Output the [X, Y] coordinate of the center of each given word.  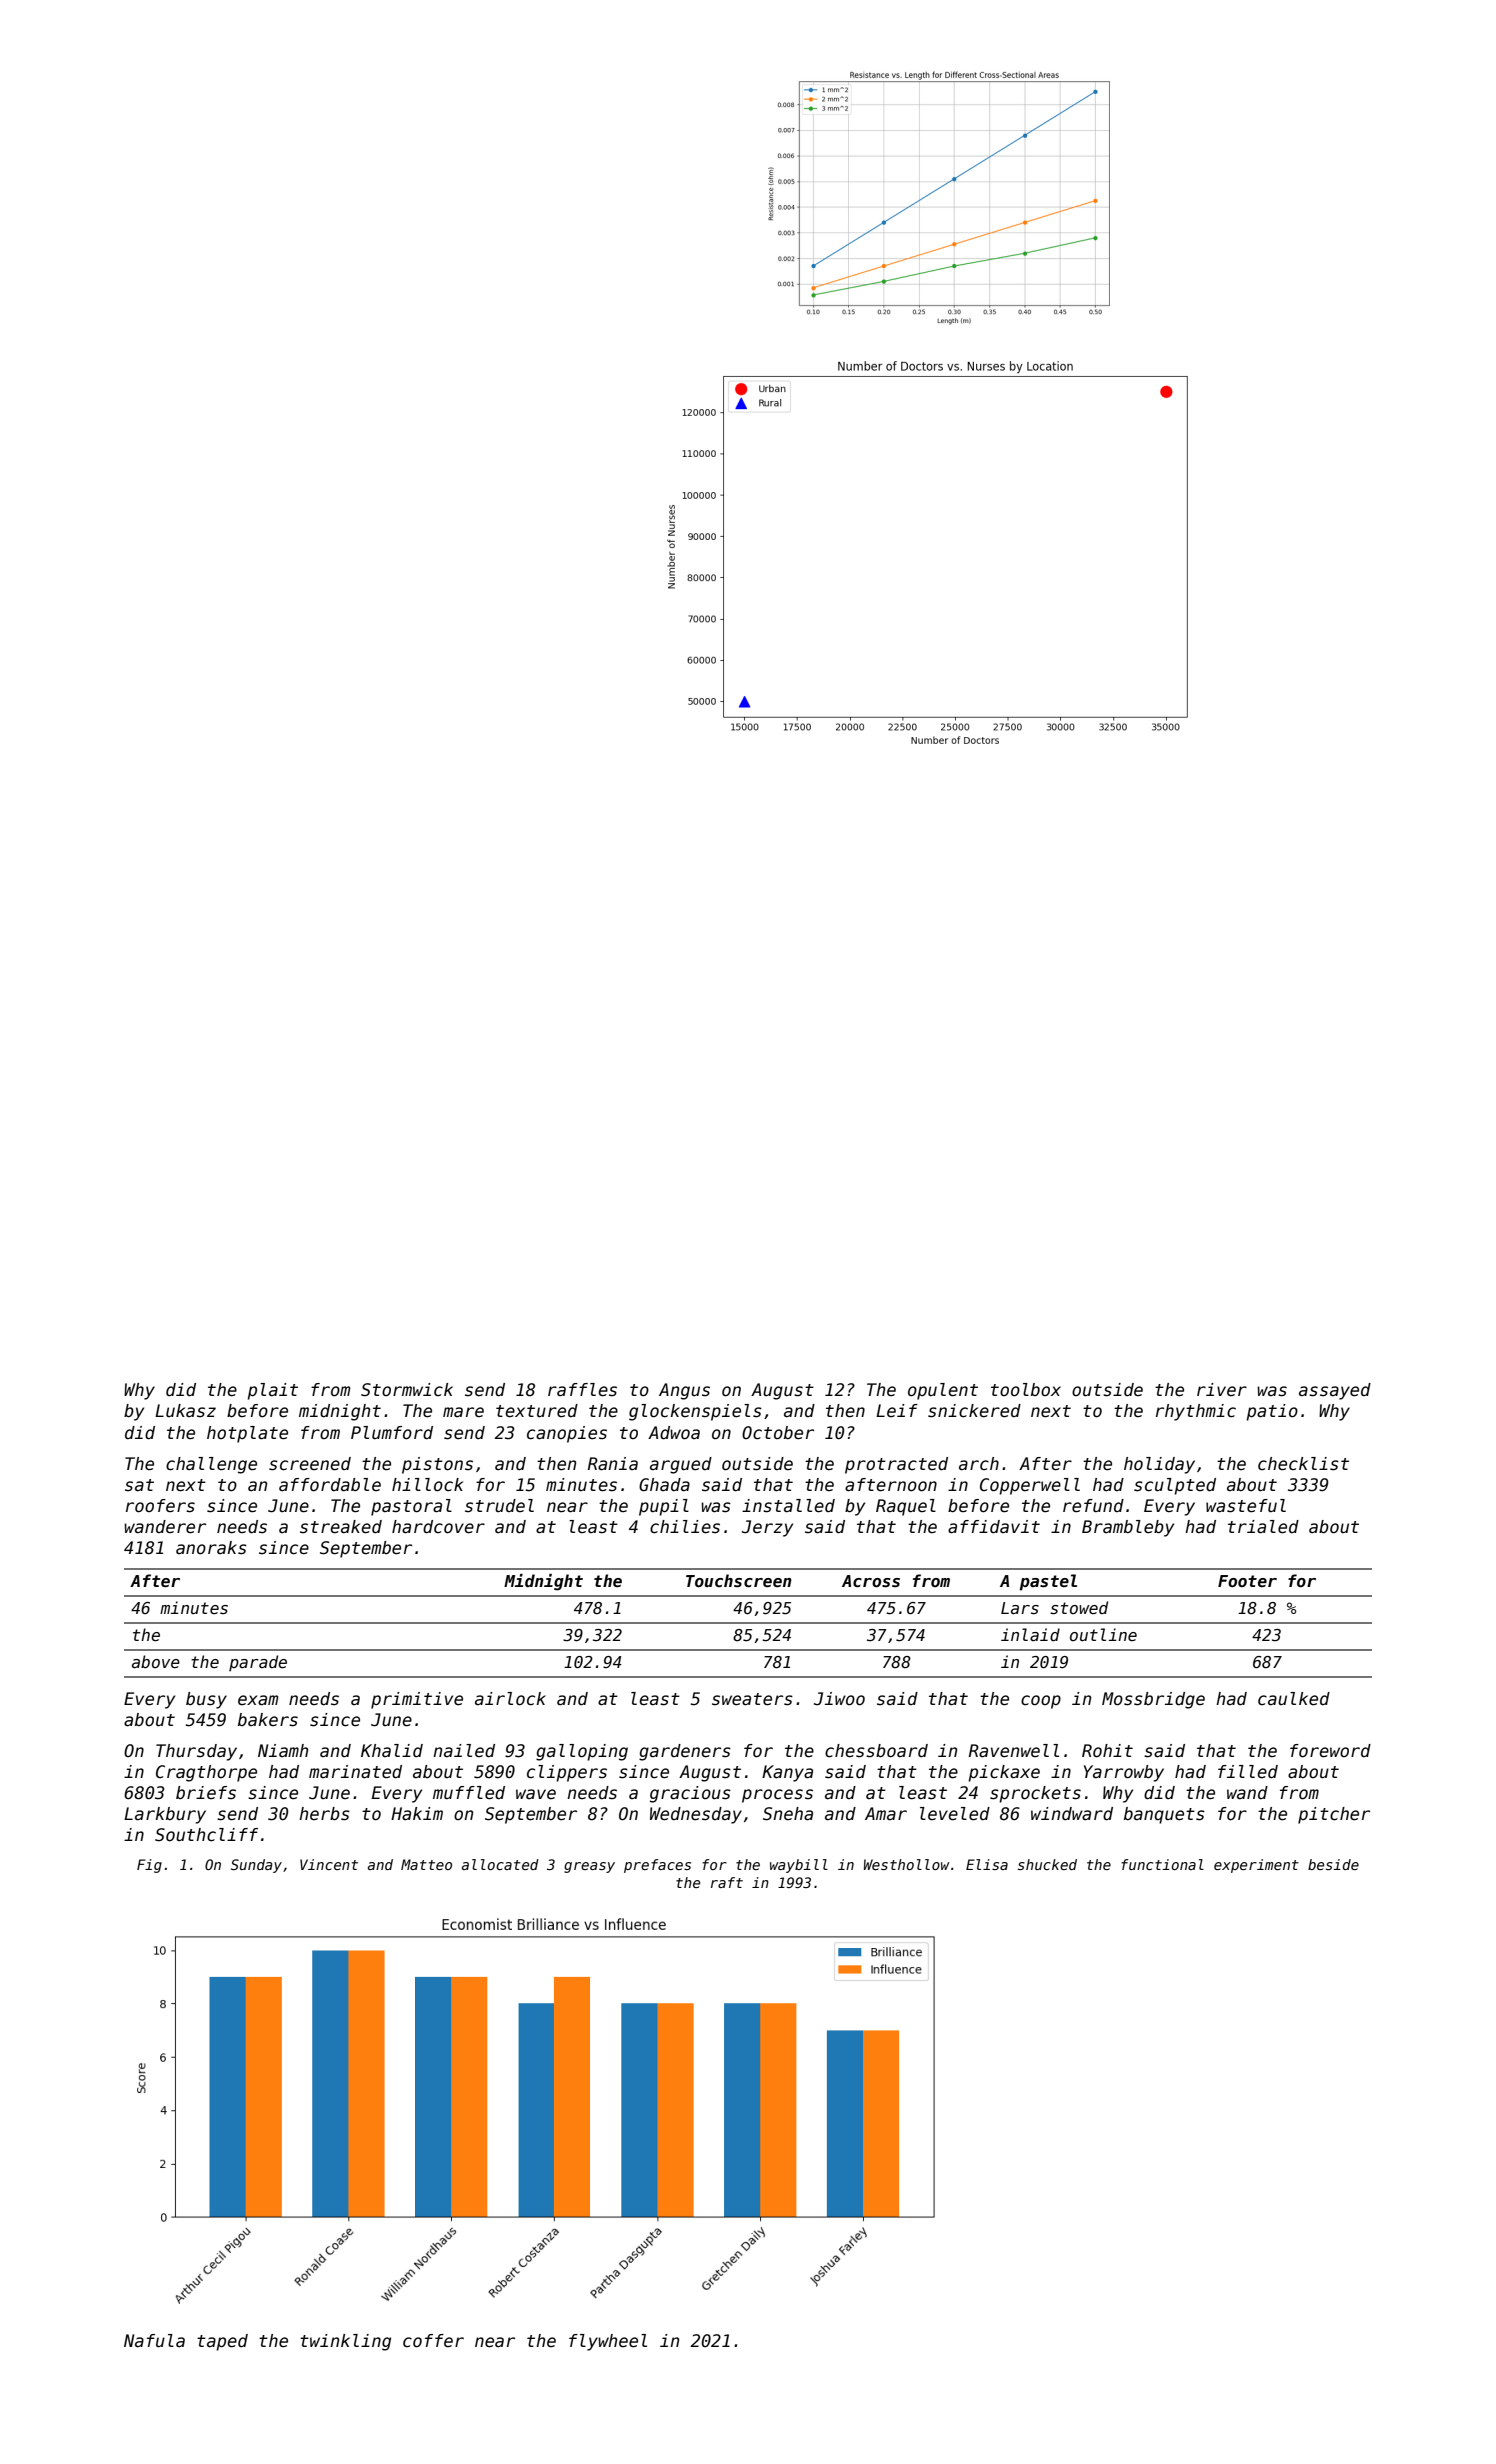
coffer [433, 2341]
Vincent [329, 1864]
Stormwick [407, 1390]
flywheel [608, 2342]
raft [727, 1882]
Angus [684, 1391]
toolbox [1026, 1390]
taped [222, 2342]
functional [1162, 1864]
